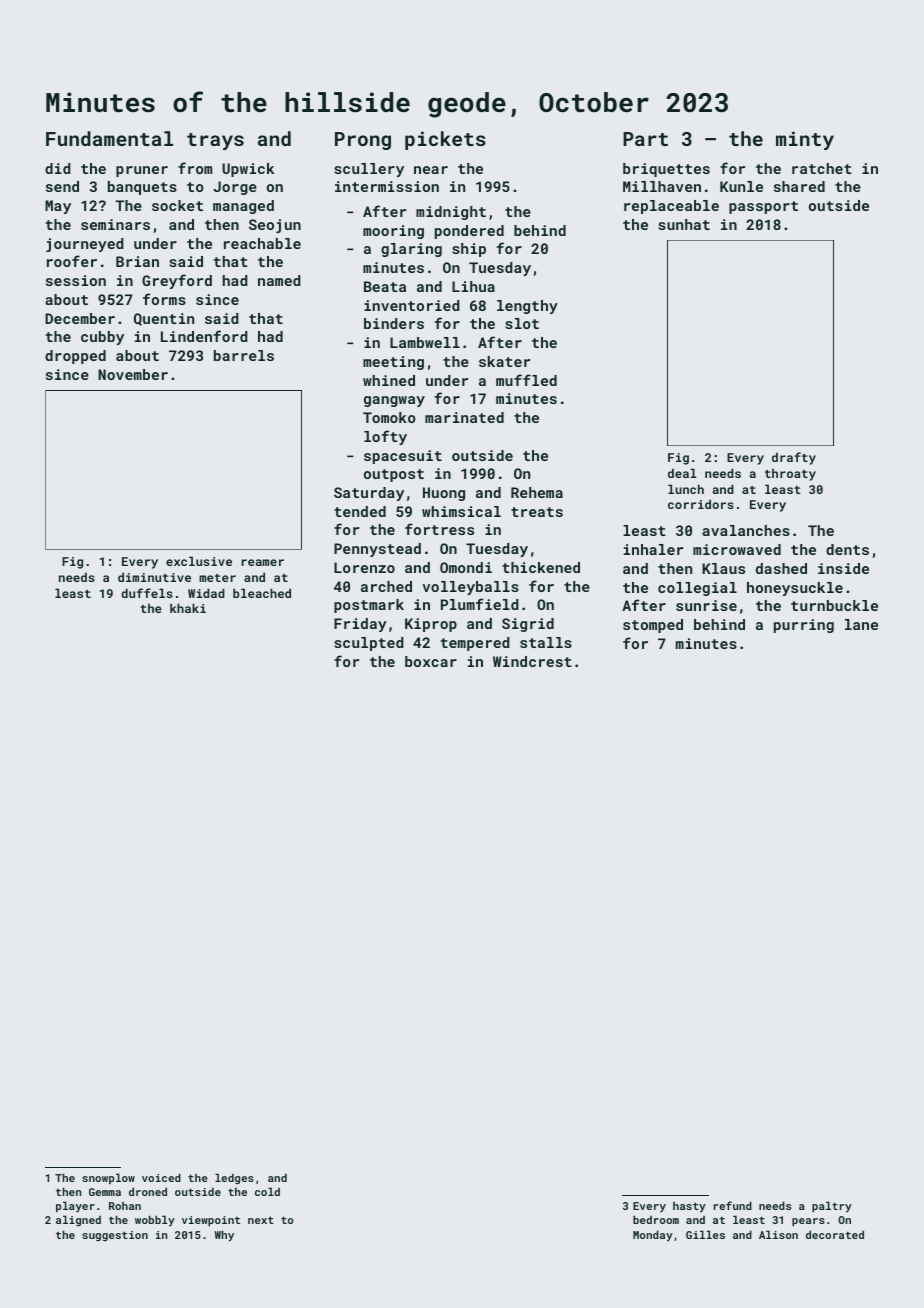  I want to click on lunch, so click(686, 489).
